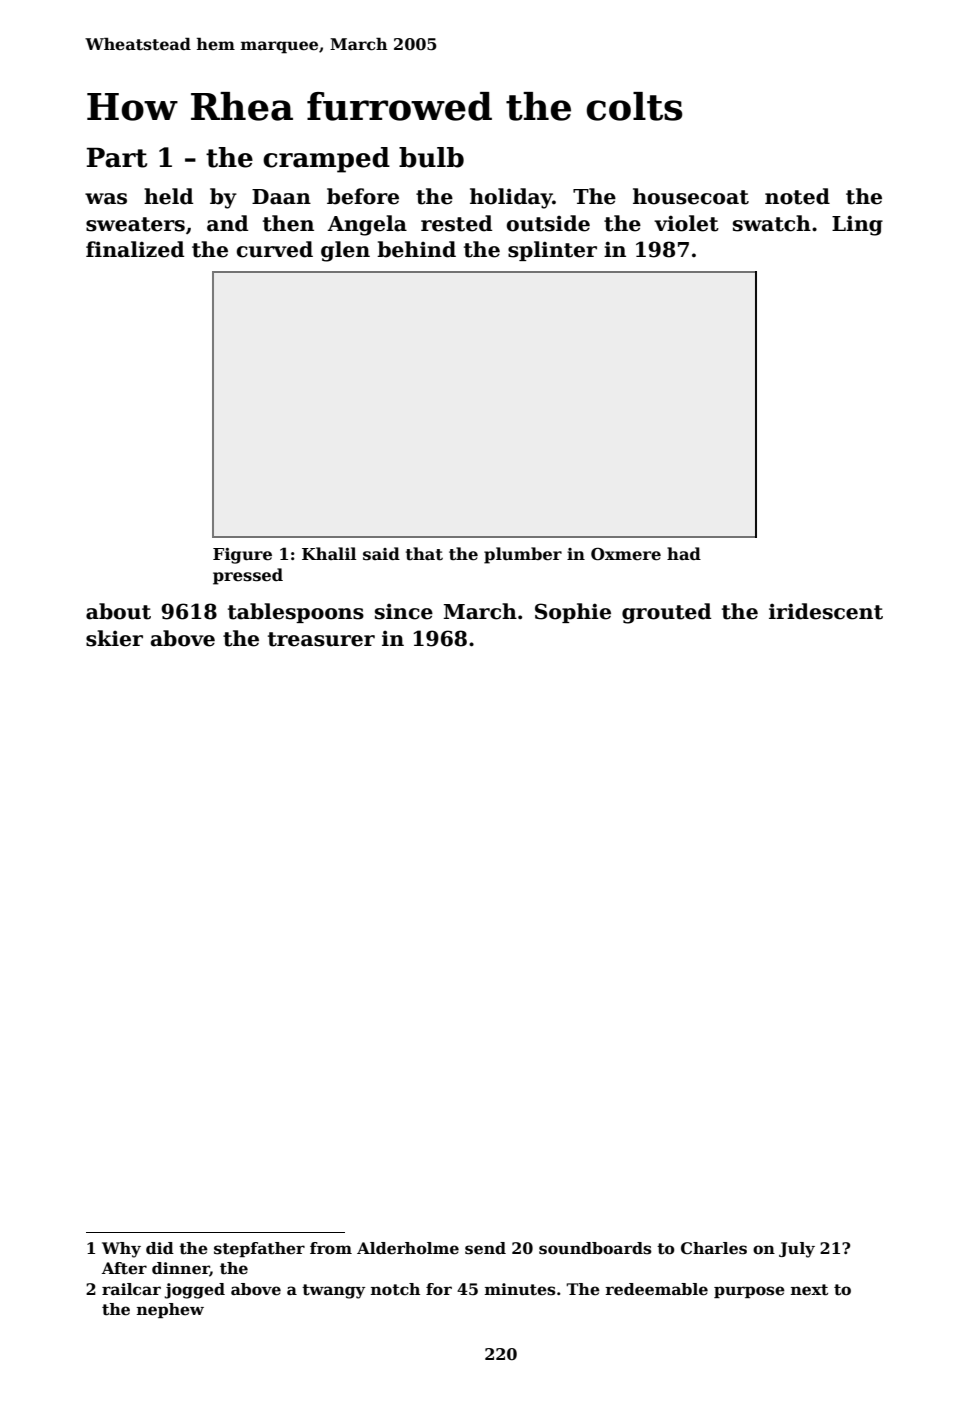 Image resolution: width=969 pixels, height=1404 pixels. I want to click on curved, so click(275, 249).
